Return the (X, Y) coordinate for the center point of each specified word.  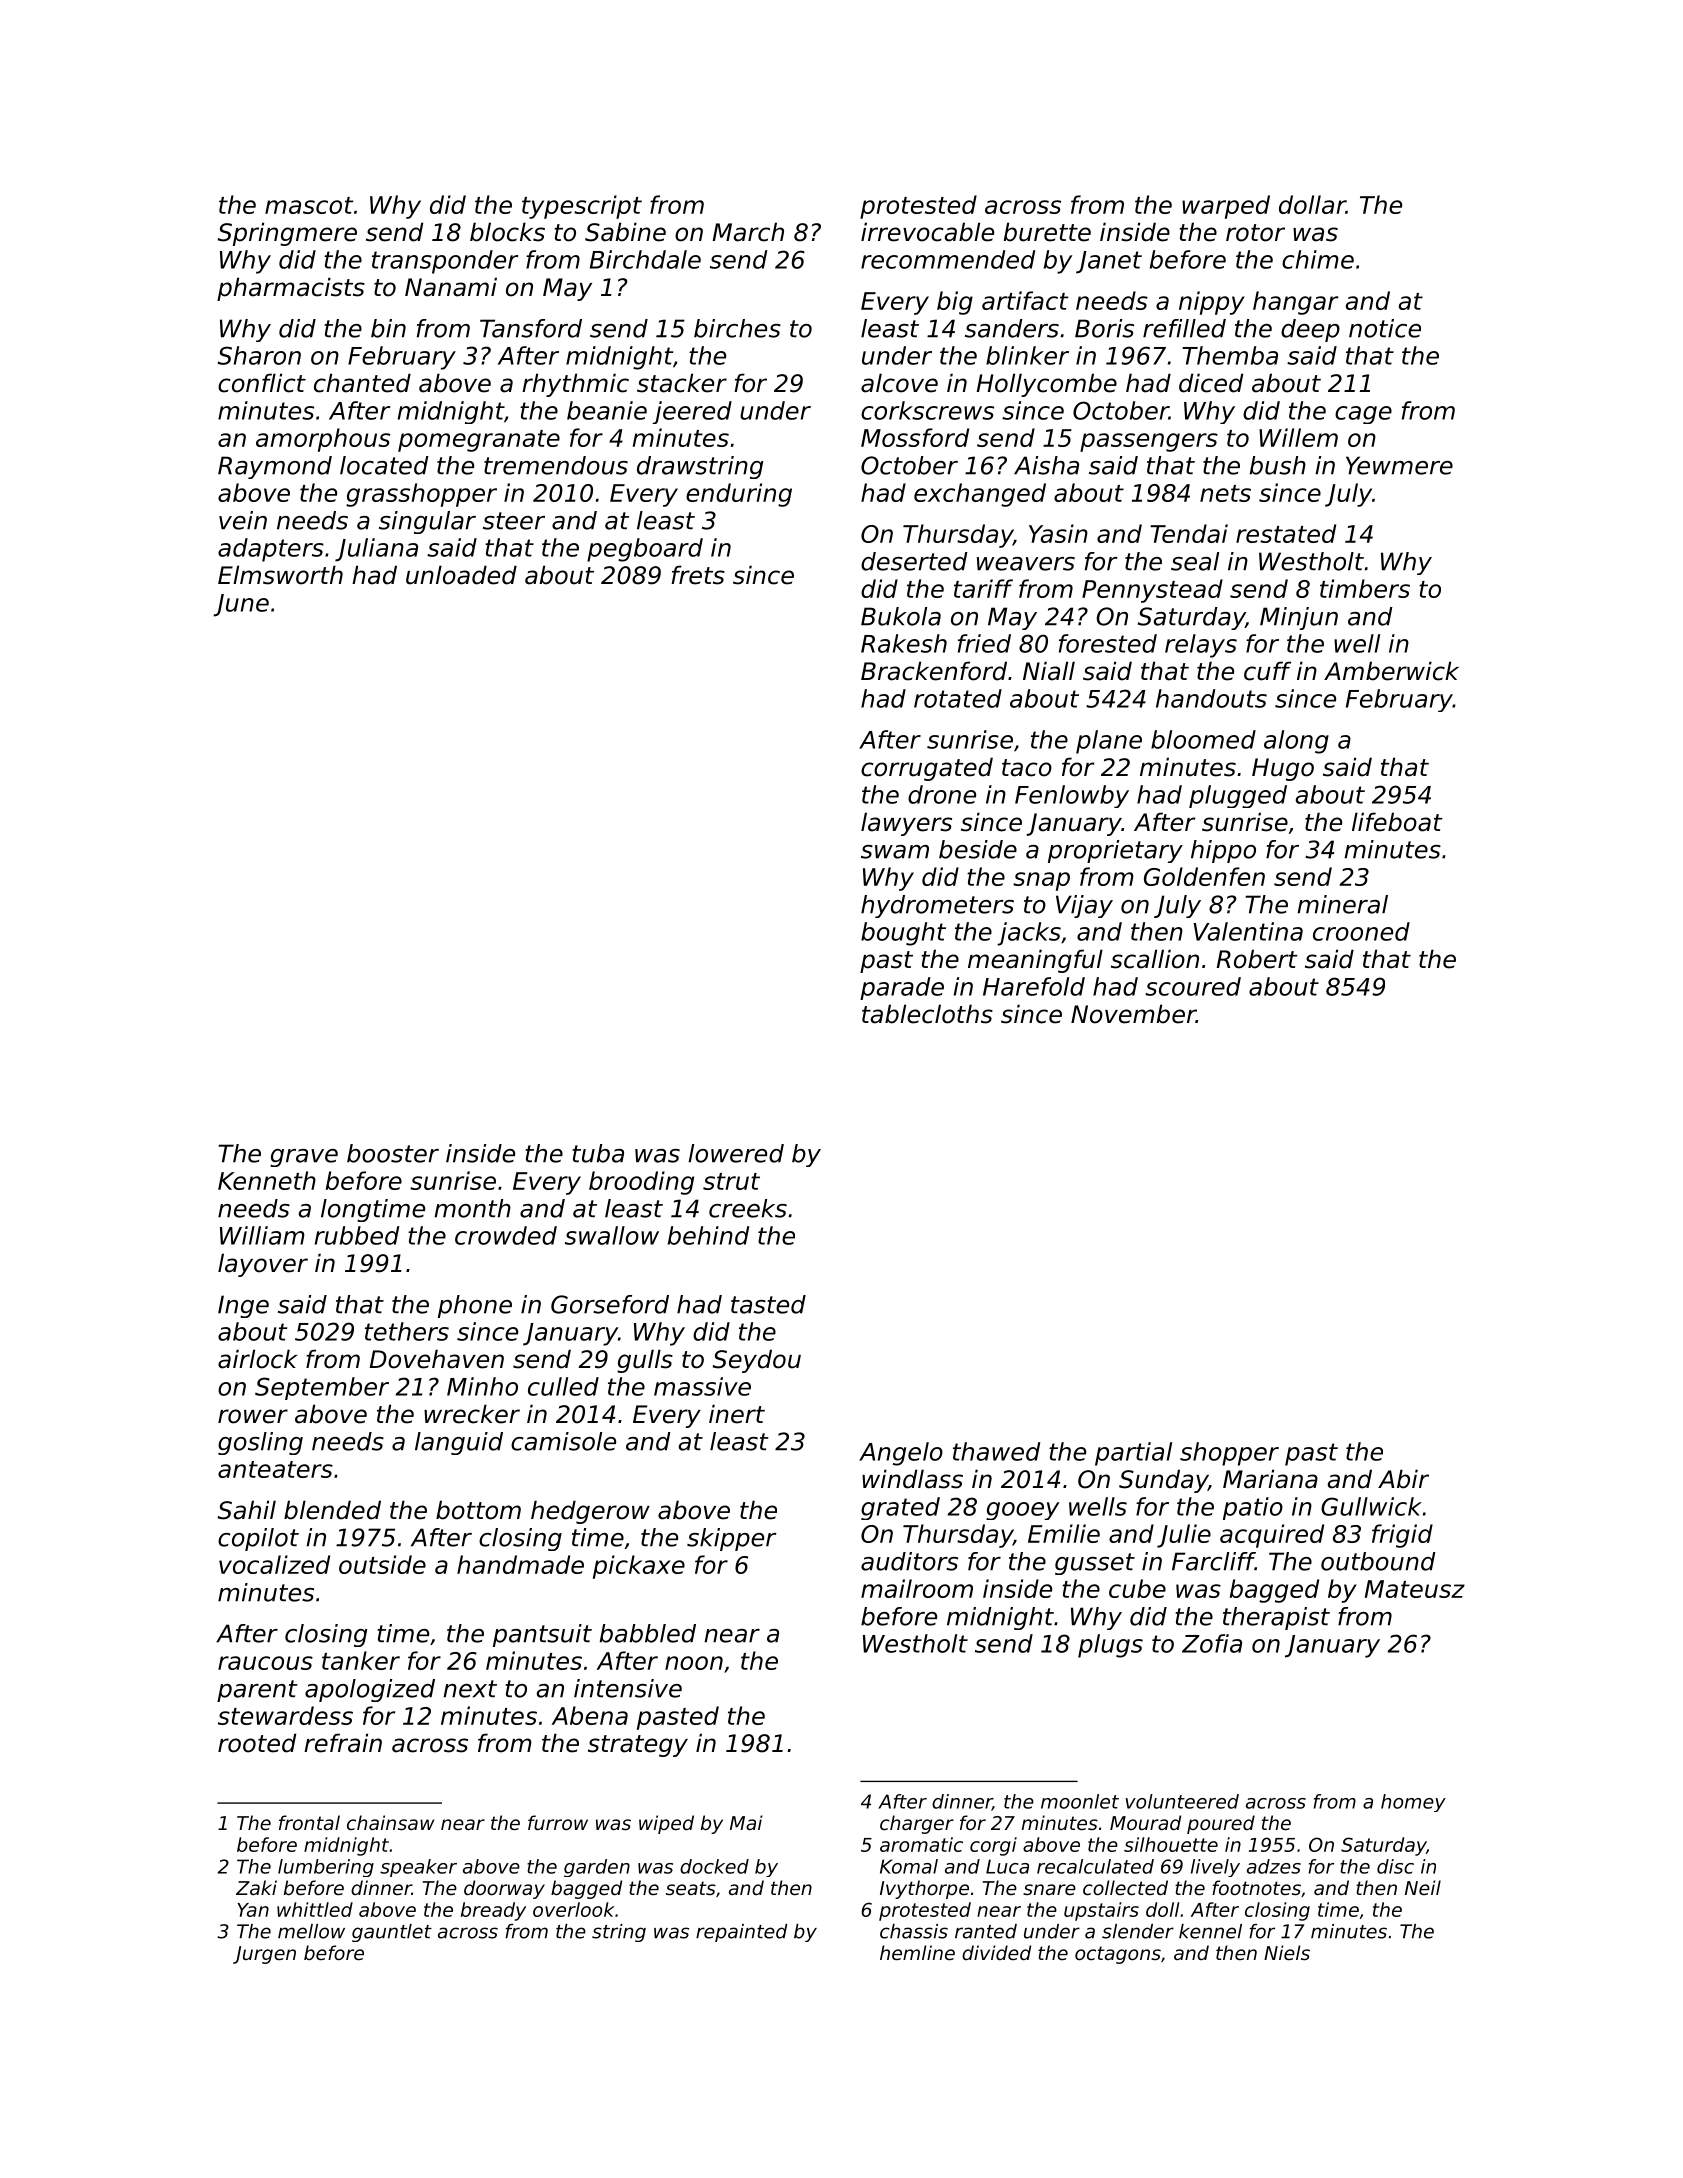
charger (917, 1824)
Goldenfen (1204, 876)
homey (1413, 1803)
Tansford (531, 328)
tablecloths (927, 1014)
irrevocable (927, 232)
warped (1226, 207)
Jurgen (264, 1955)
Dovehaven (436, 1359)
